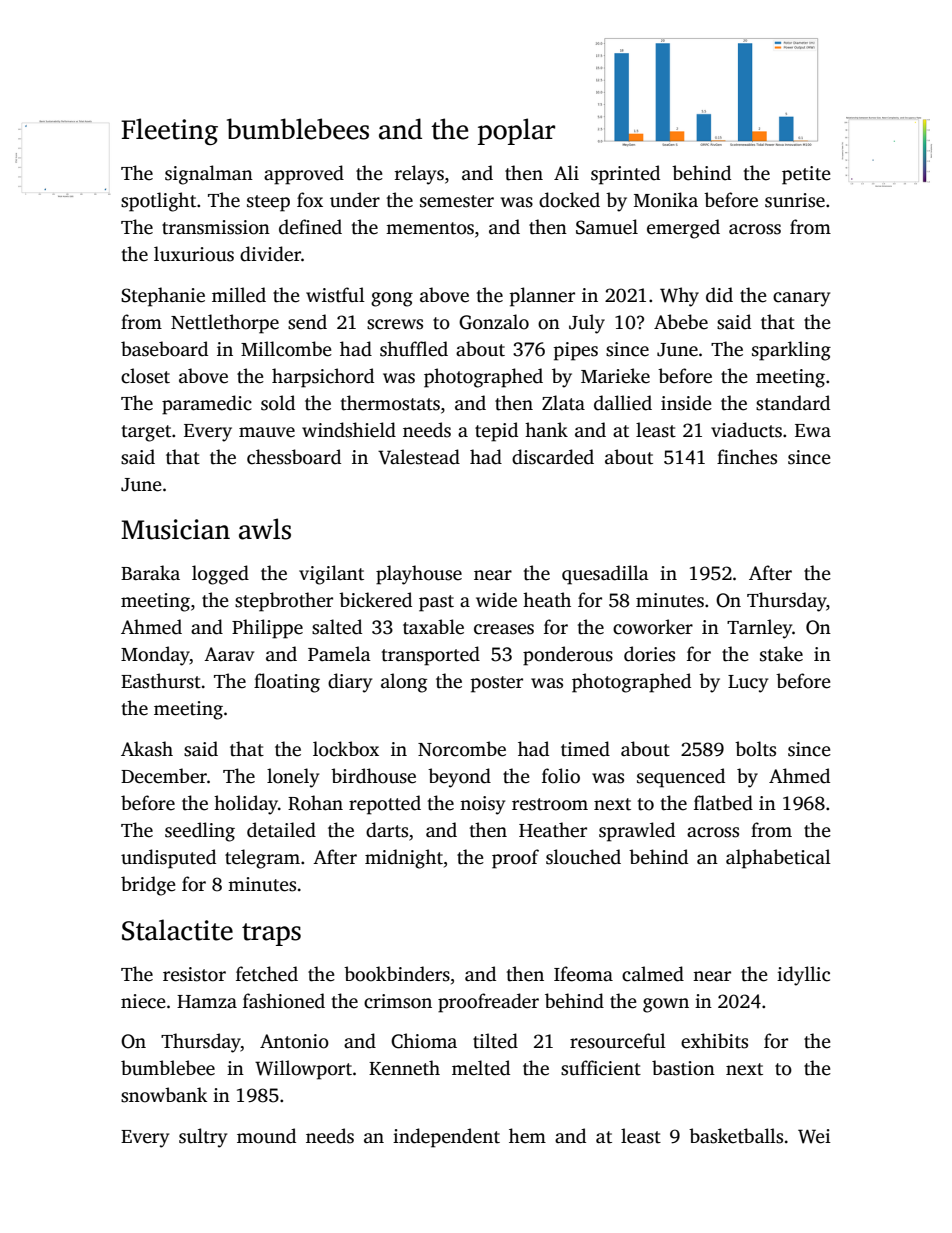 This page has width=952, height=1233. Describe the element at coordinates (625, 175) in the page. I see `sprinted` at that location.
